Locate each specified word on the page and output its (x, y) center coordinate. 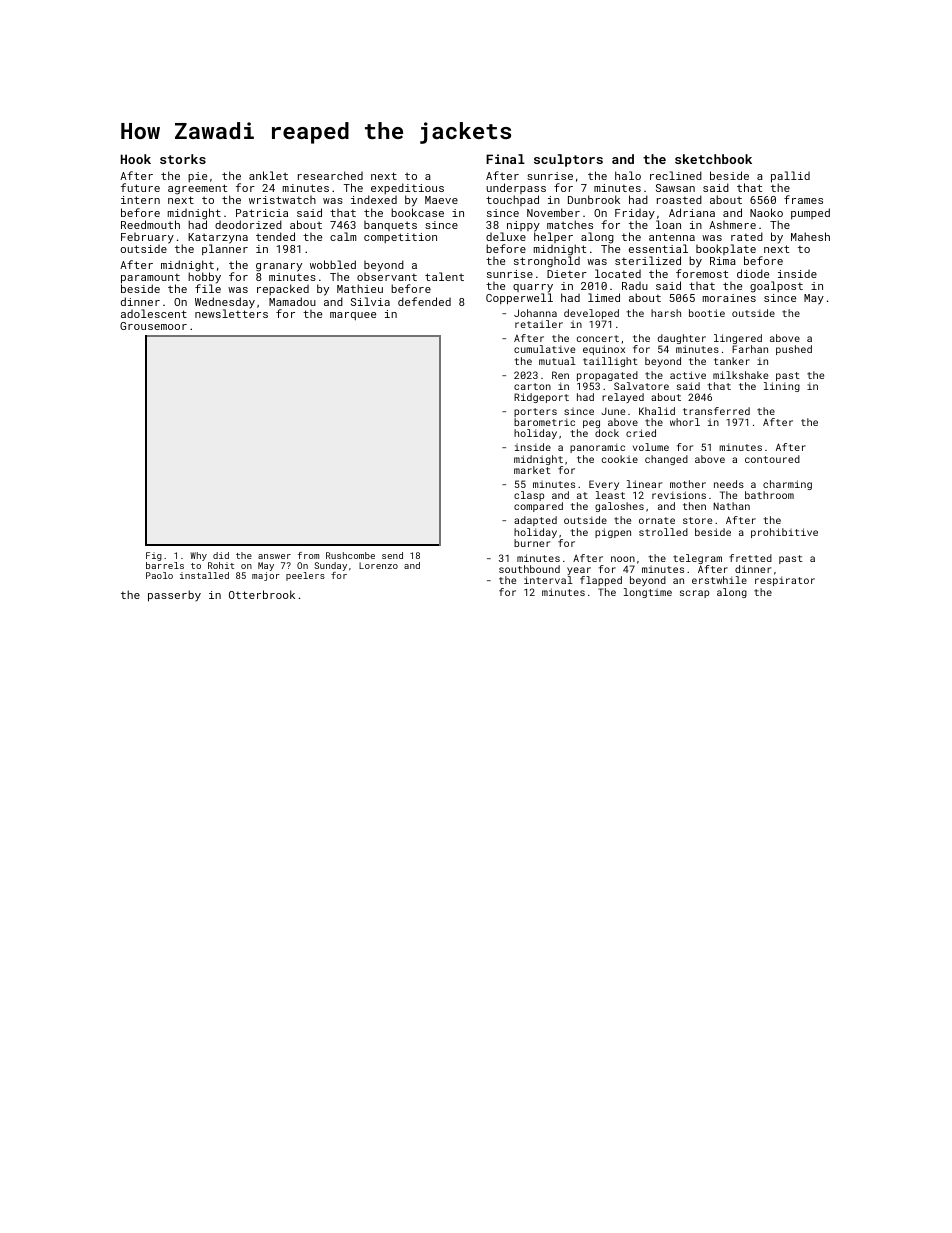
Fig (154, 556)
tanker (732, 361)
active (688, 375)
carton (532, 386)
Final (505, 159)
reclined (676, 175)
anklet (268, 175)
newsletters (231, 313)
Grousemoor (153, 326)
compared (538, 507)
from (308, 555)
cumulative (544, 349)
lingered (738, 339)
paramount (150, 279)
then (694, 506)
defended (424, 301)
